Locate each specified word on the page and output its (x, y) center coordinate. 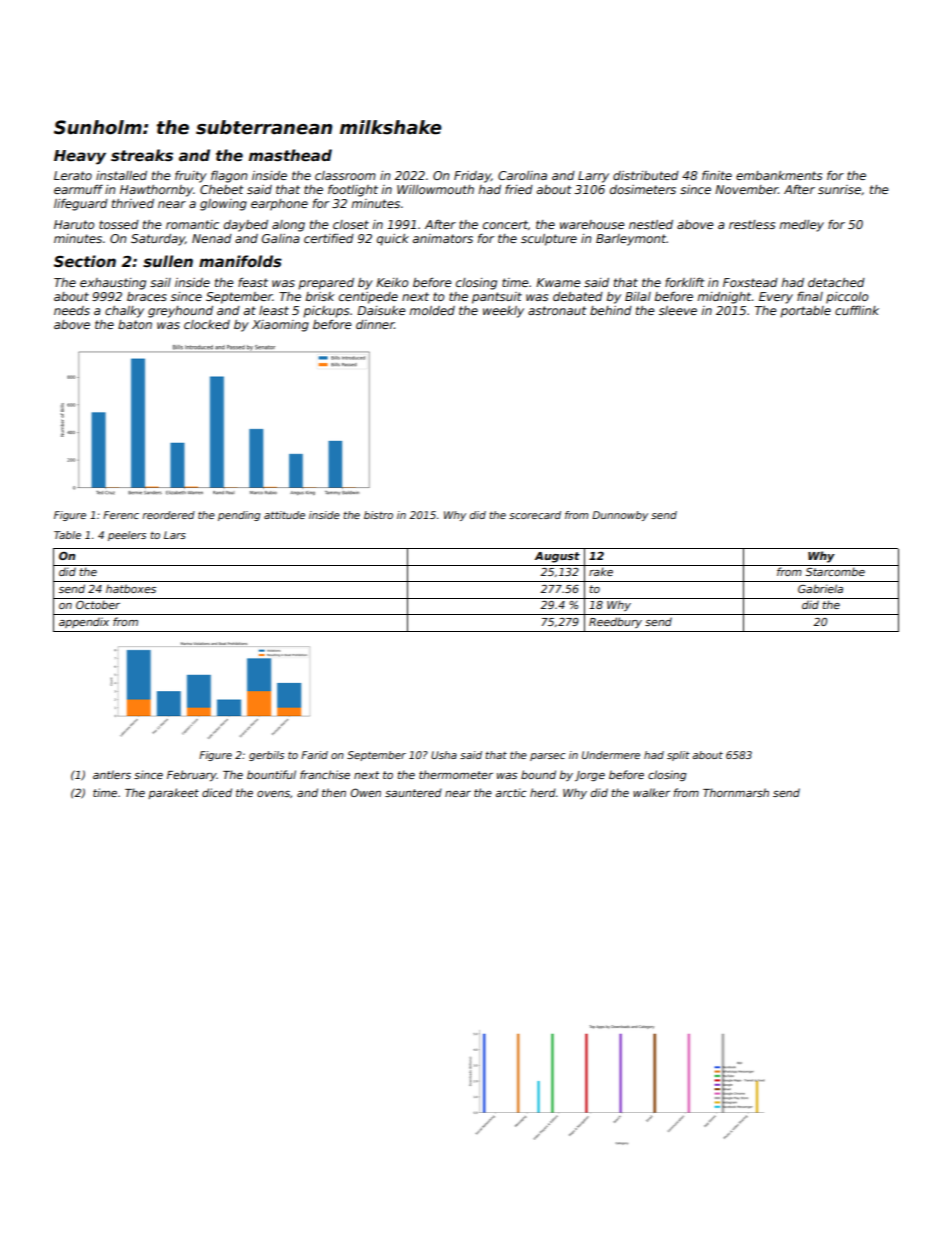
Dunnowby (620, 516)
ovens (273, 794)
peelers (127, 536)
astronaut (557, 310)
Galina (281, 238)
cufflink (857, 310)
